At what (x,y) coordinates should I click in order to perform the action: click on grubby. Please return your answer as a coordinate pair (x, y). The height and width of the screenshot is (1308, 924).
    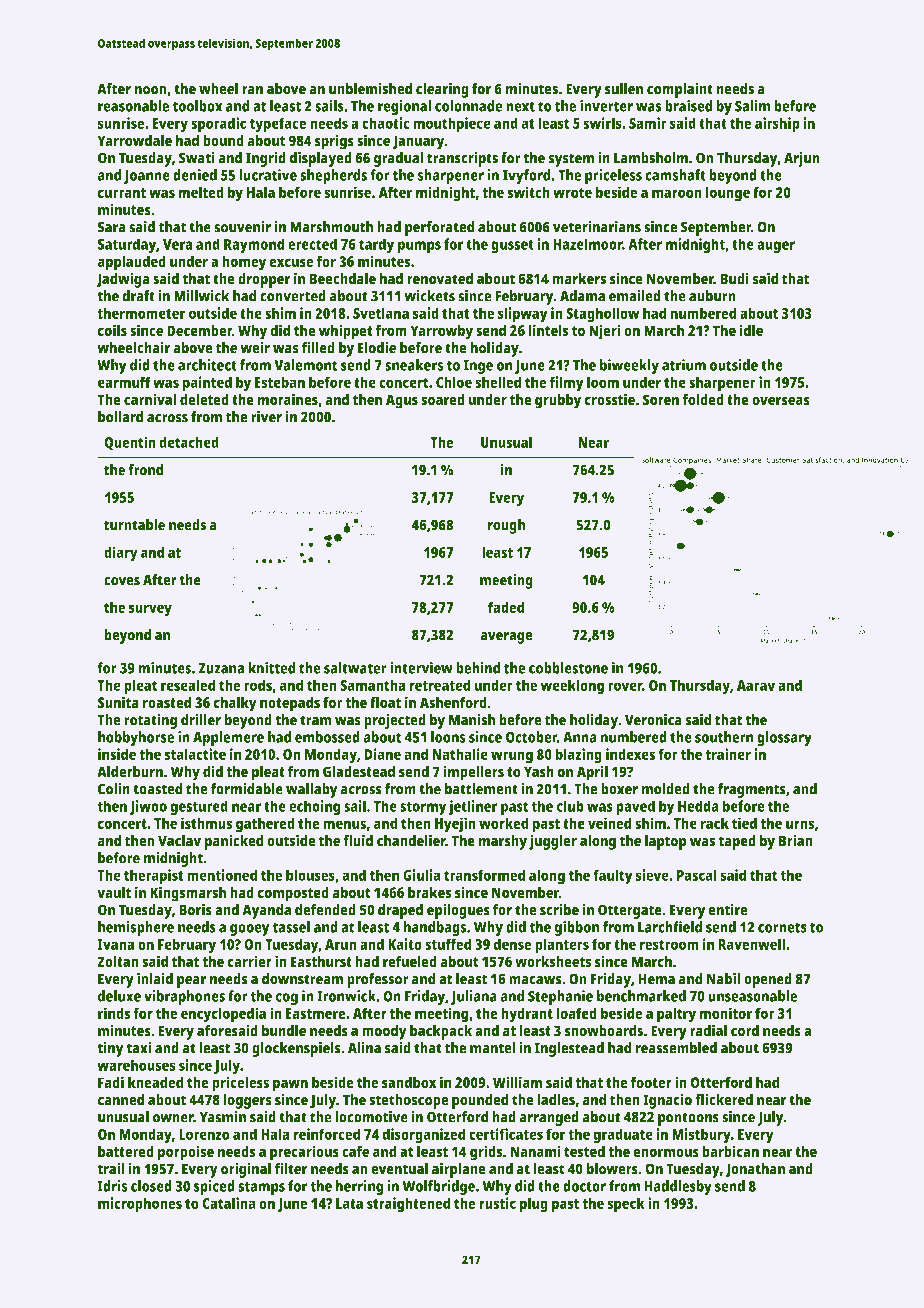
    Looking at the image, I should click on (558, 401).
